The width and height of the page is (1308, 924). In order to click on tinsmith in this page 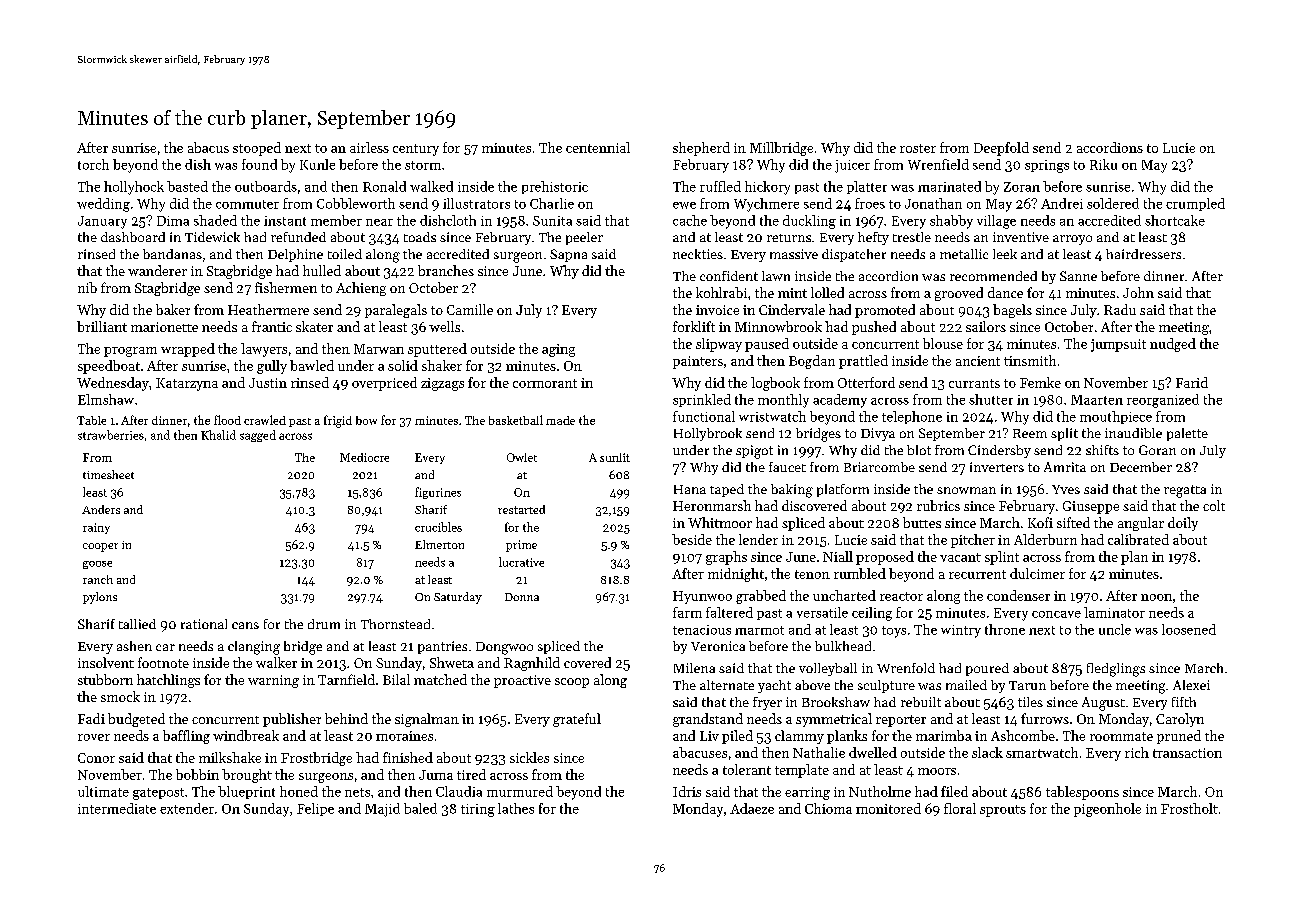, I will do `click(1030, 360)`.
